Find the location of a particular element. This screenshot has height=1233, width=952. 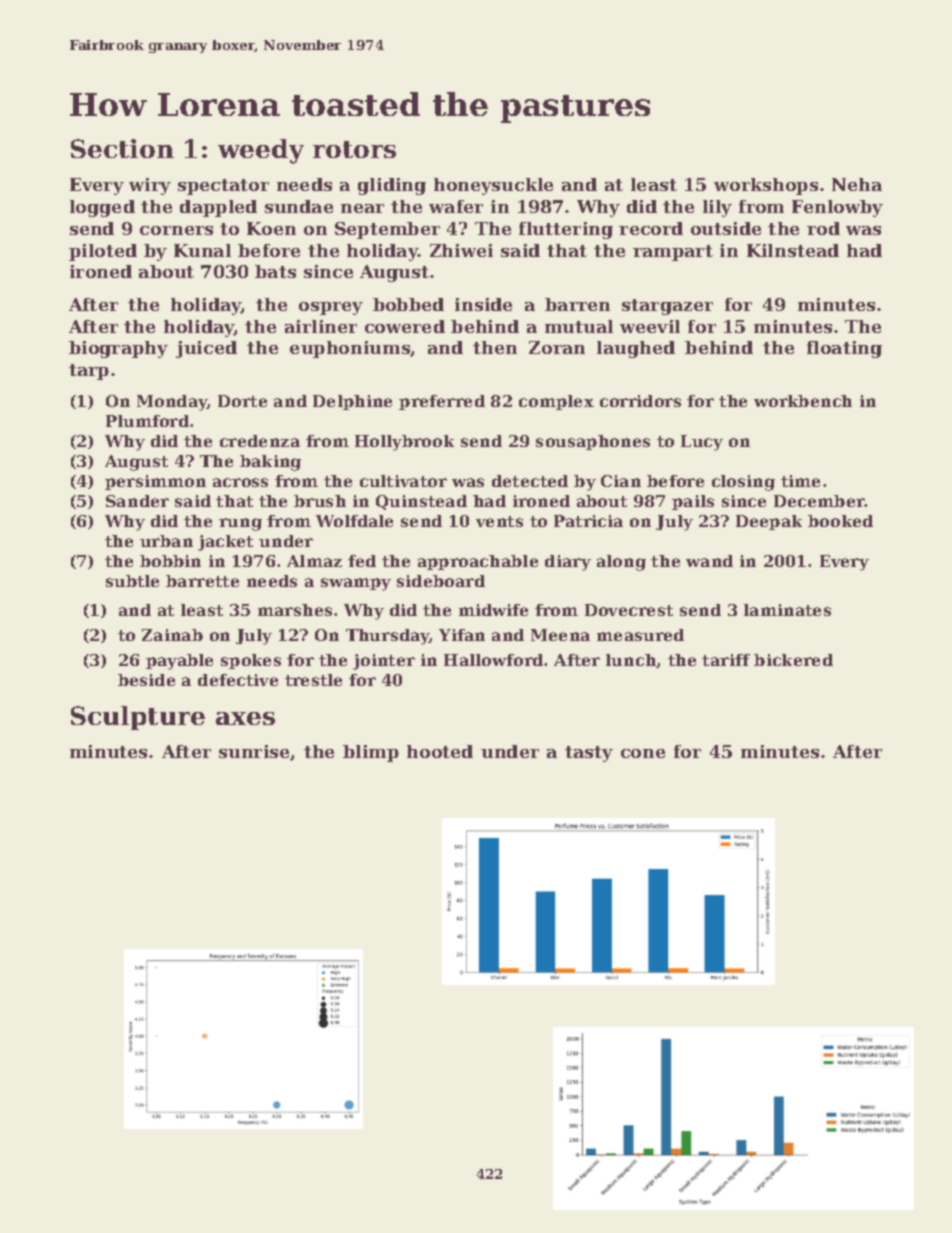

payable is located at coordinates (179, 662).
